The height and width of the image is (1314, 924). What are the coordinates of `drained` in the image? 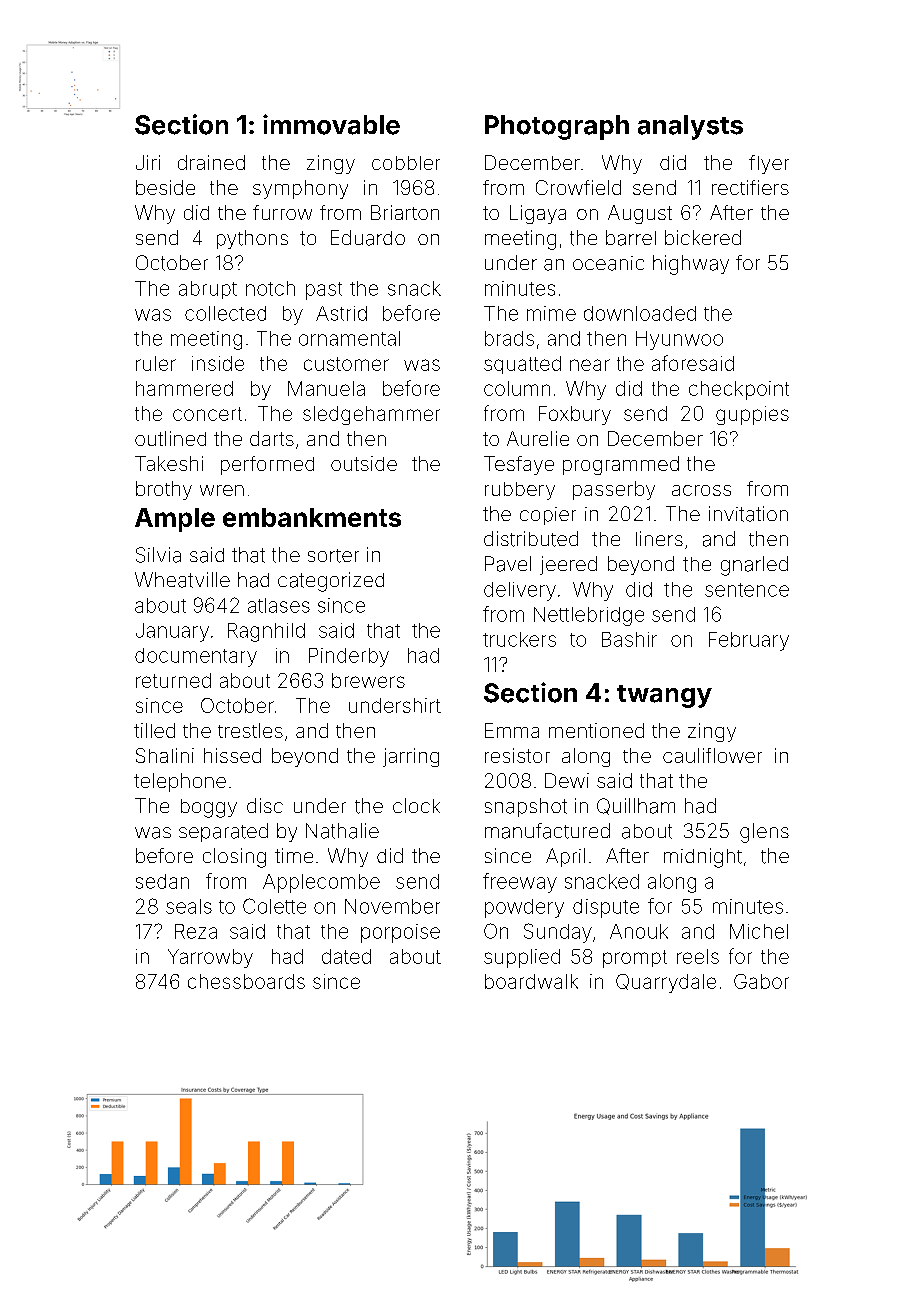 It's located at (211, 162).
